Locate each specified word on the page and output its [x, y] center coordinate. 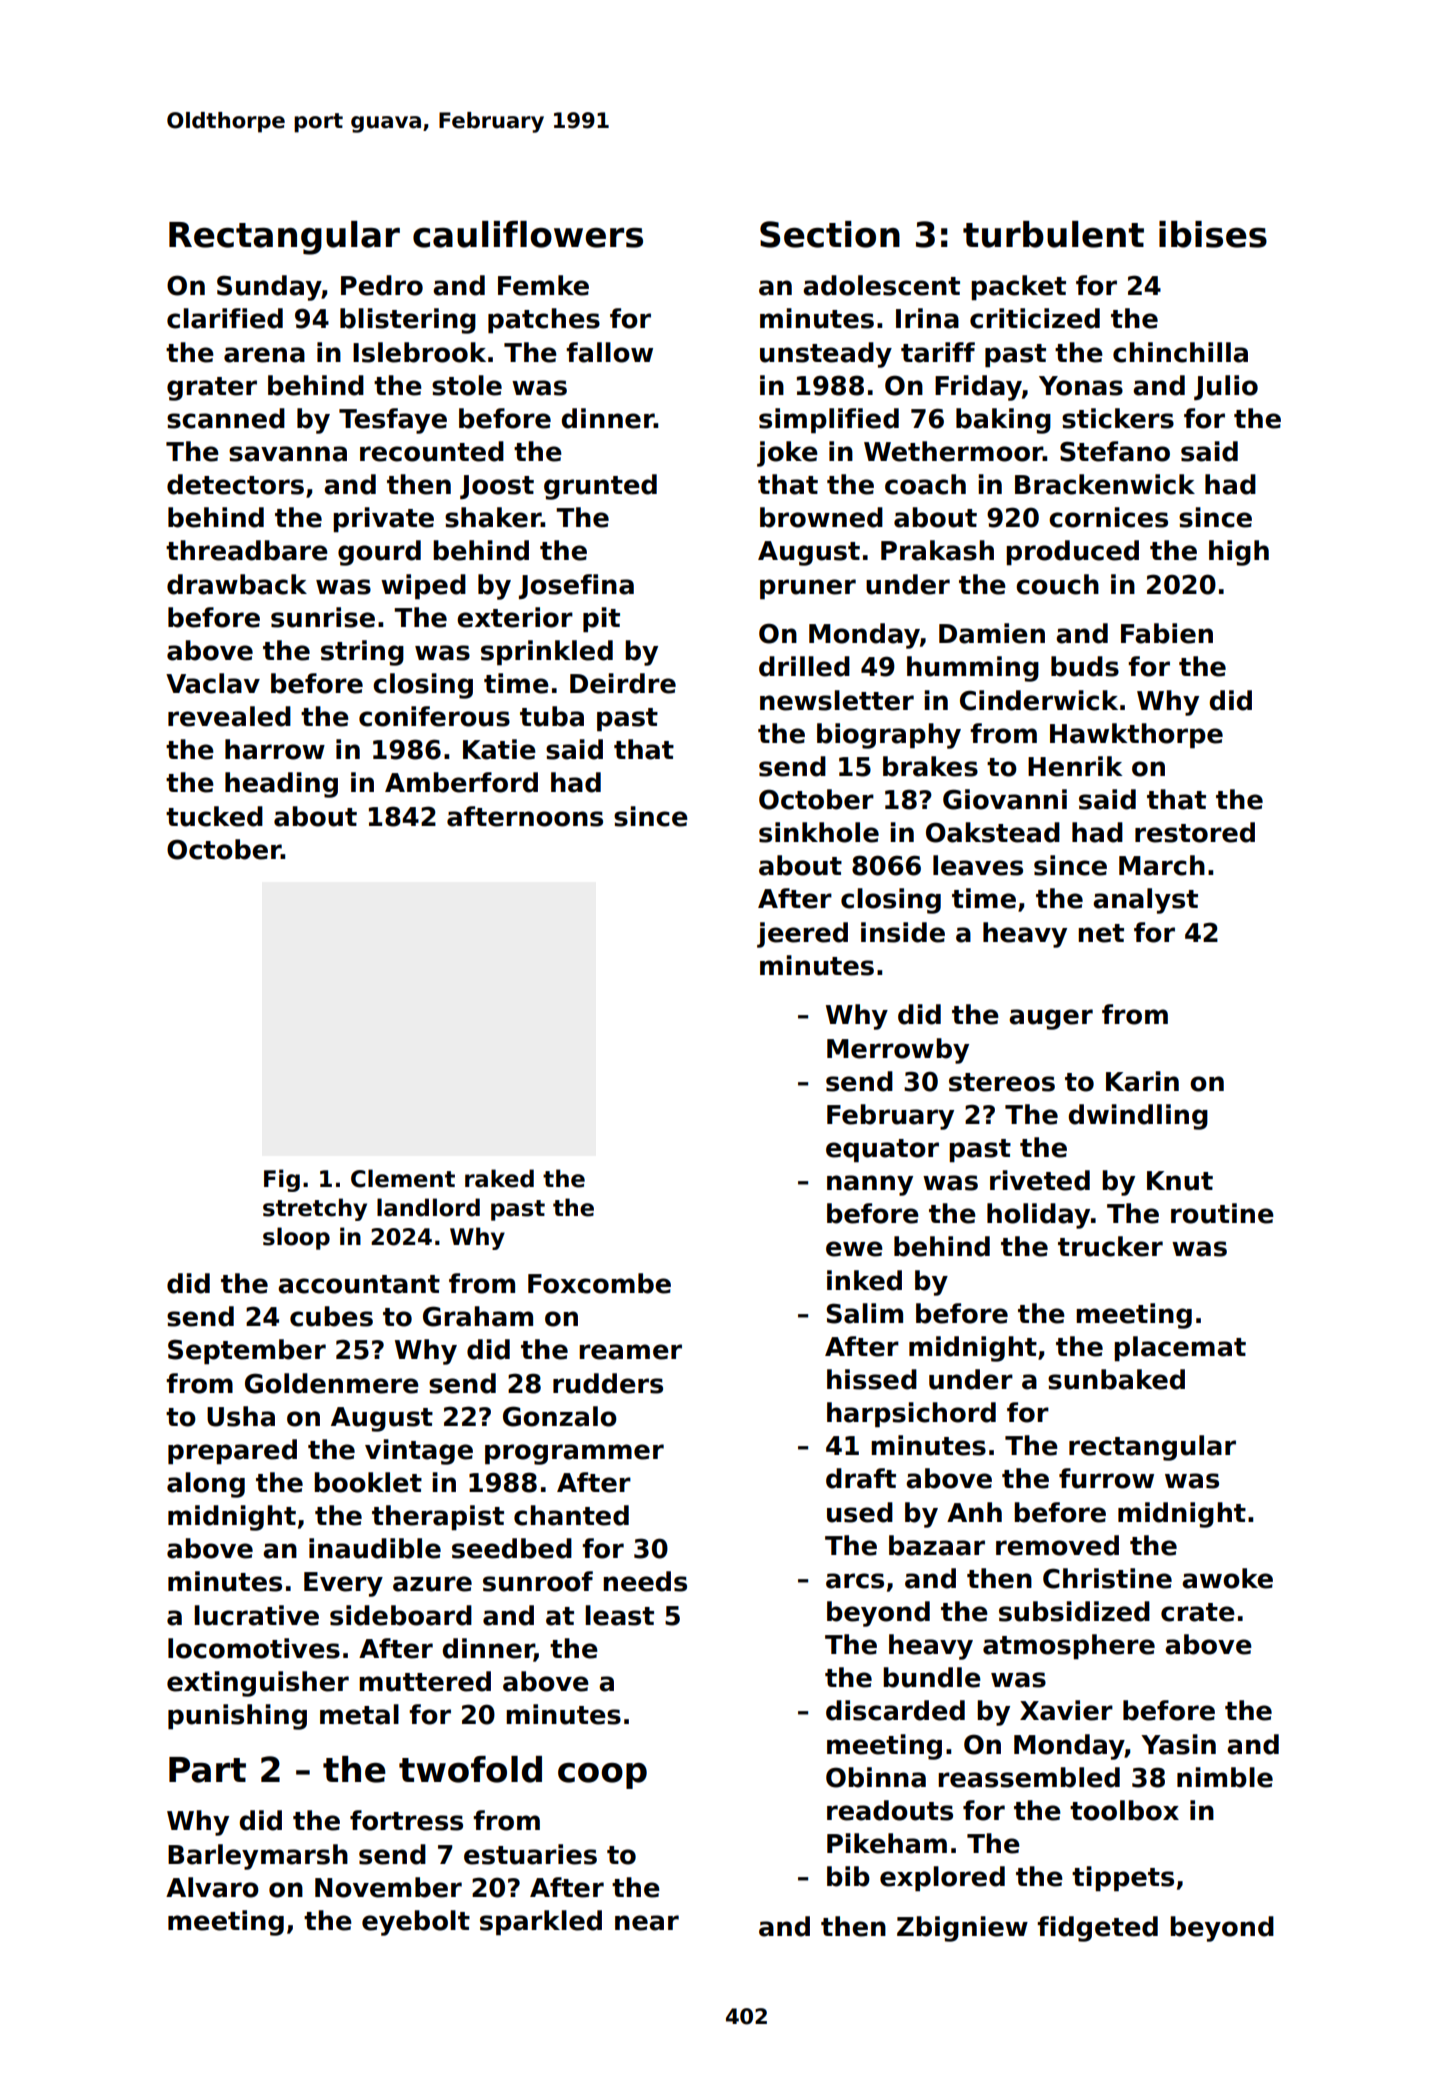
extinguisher [258, 1684]
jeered [802, 935]
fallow [609, 352]
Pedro [382, 285]
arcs [855, 1581]
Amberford [461, 782]
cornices [1108, 517]
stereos [1002, 1082]
